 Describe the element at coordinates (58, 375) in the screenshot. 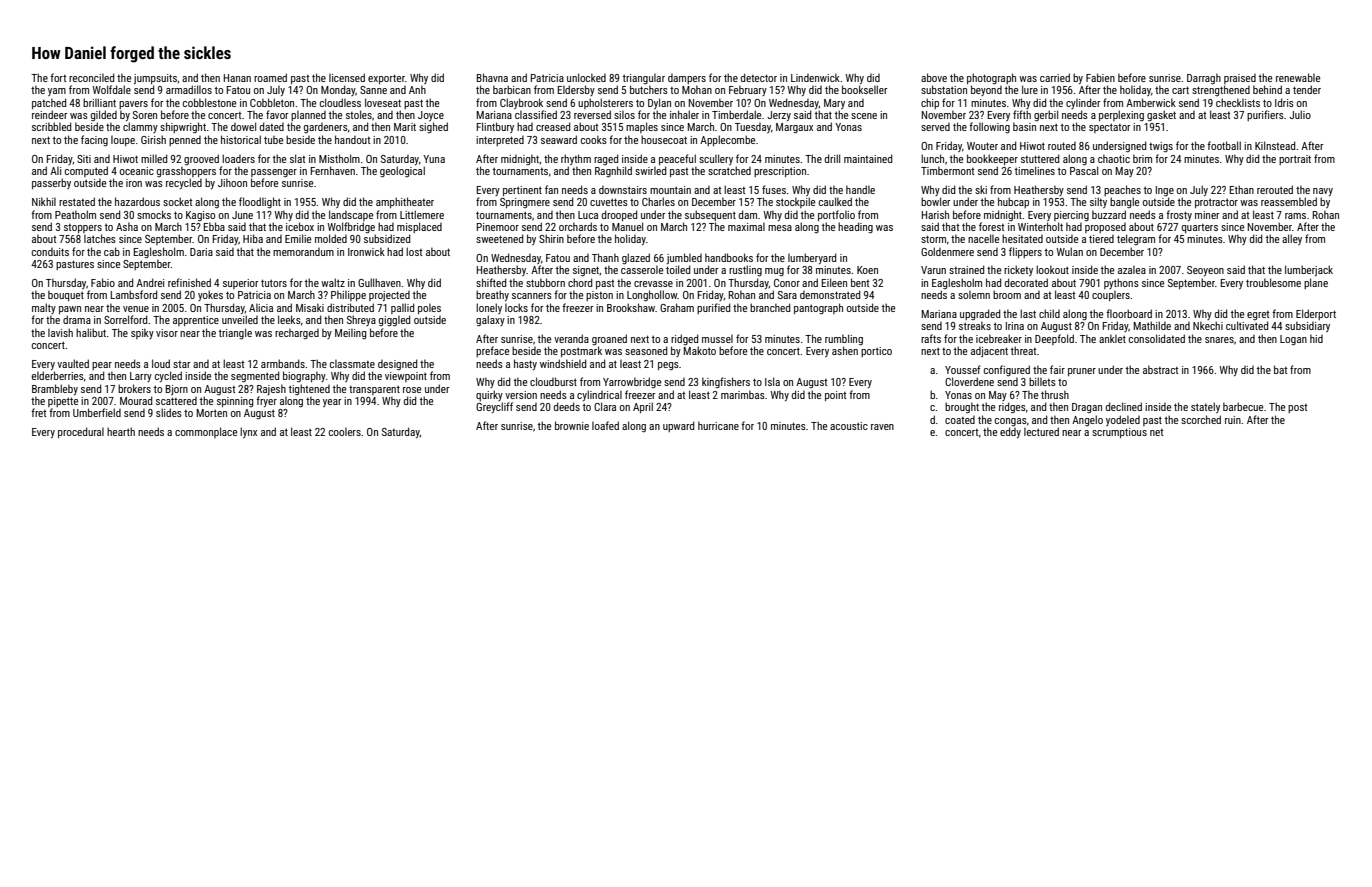

I see `elderberries` at that location.
